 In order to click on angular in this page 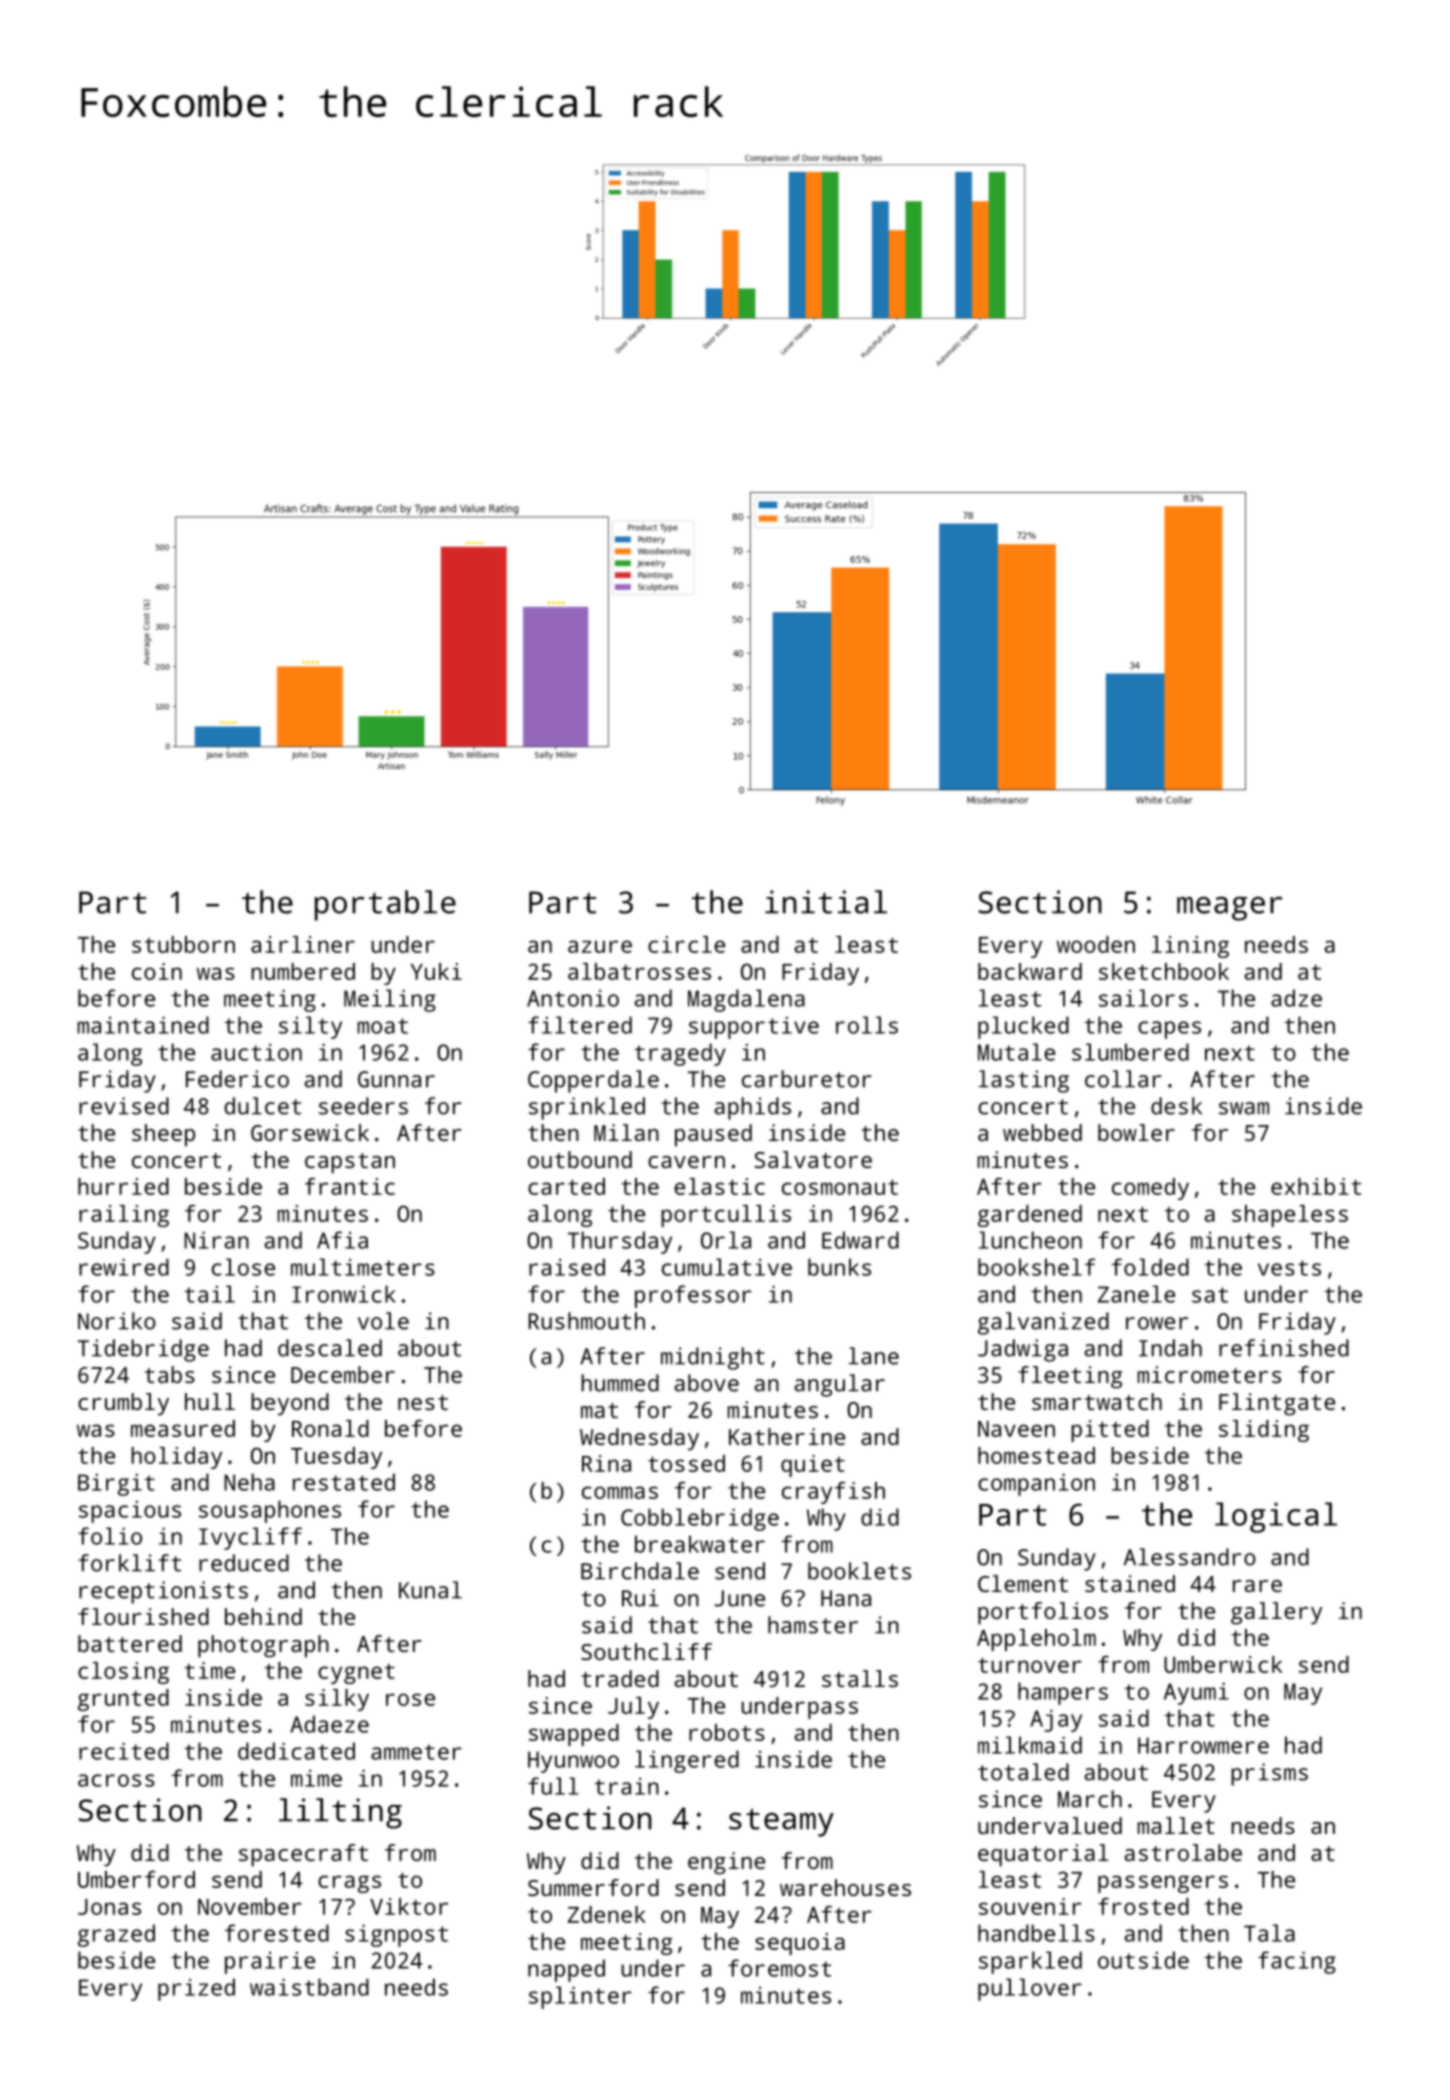, I will do `click(840, 1385)`.
